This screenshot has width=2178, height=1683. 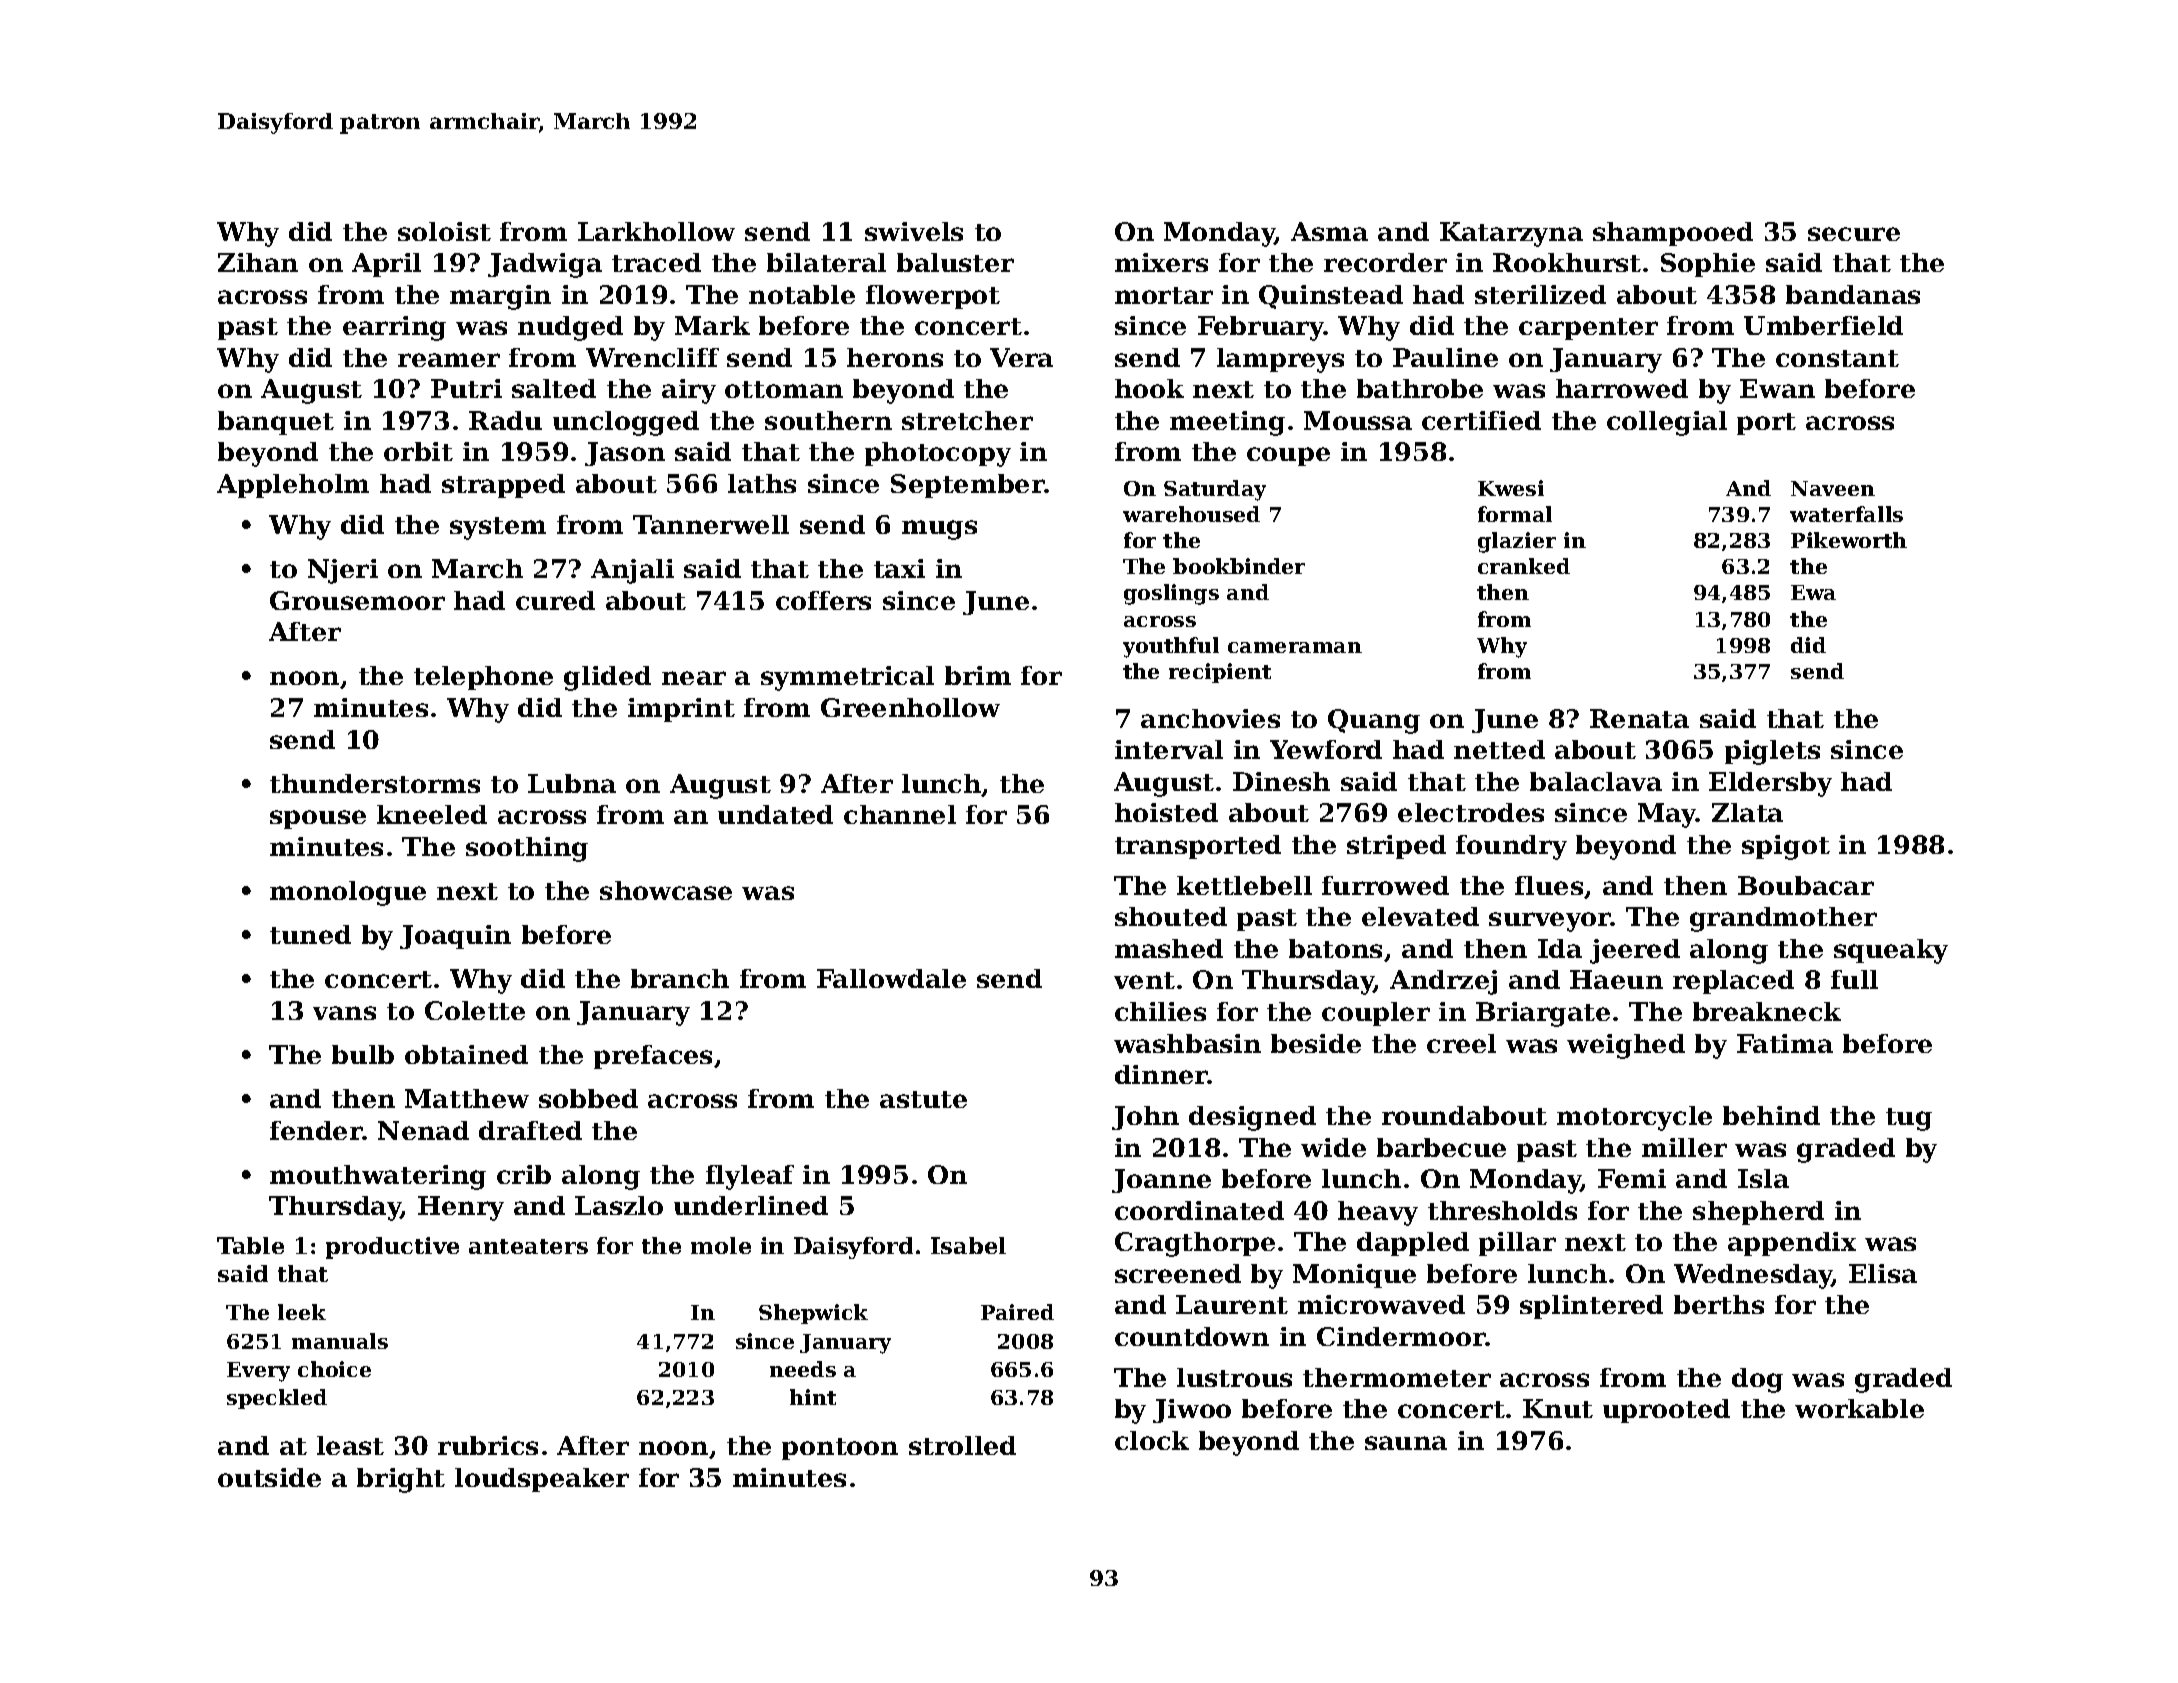 What do you see at coordinates (350, 1445) in the screenshot?
I see `least` at bounding box center [350, 1445].
